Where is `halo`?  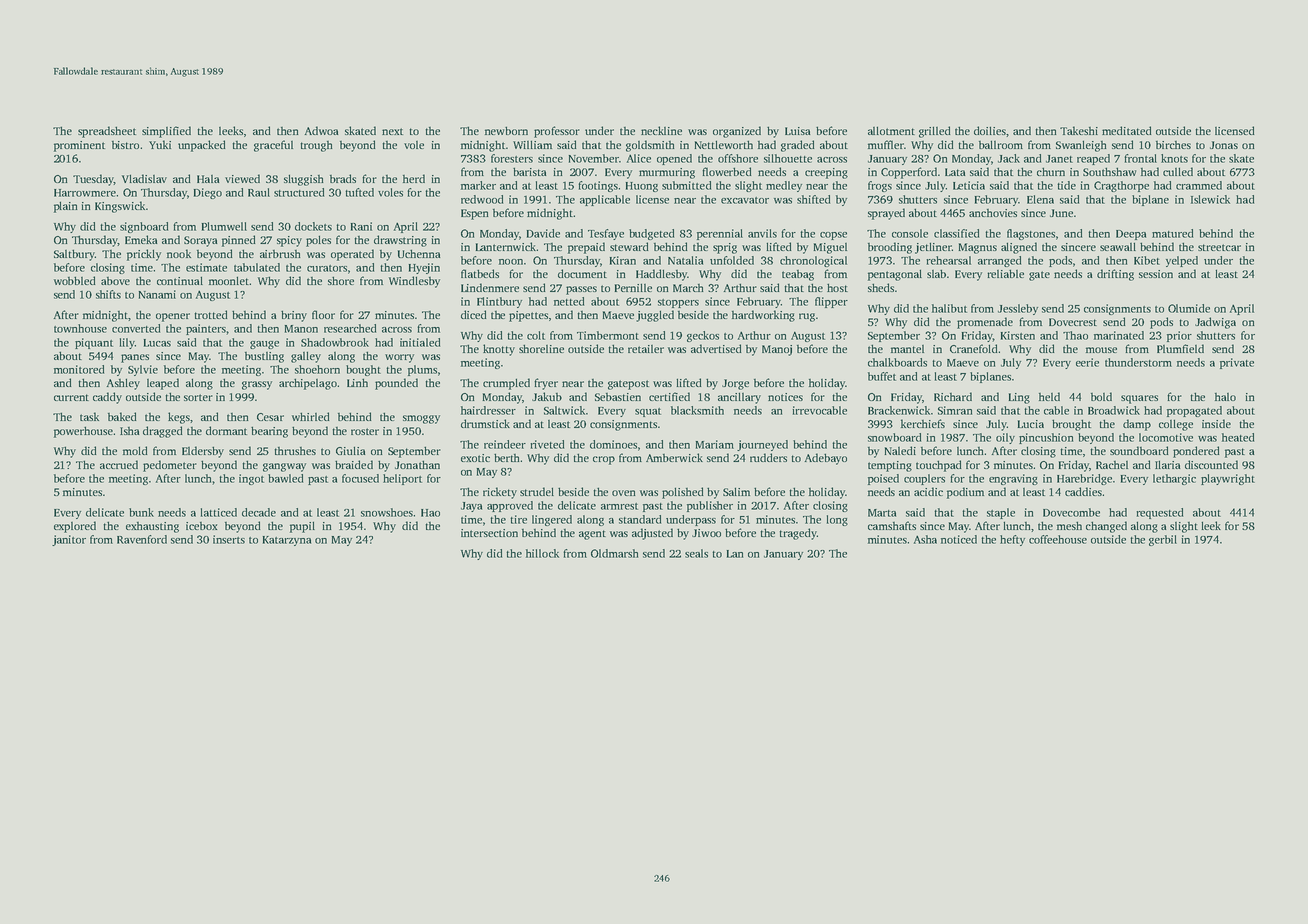
halo is located at coordinates (1225, 397).
